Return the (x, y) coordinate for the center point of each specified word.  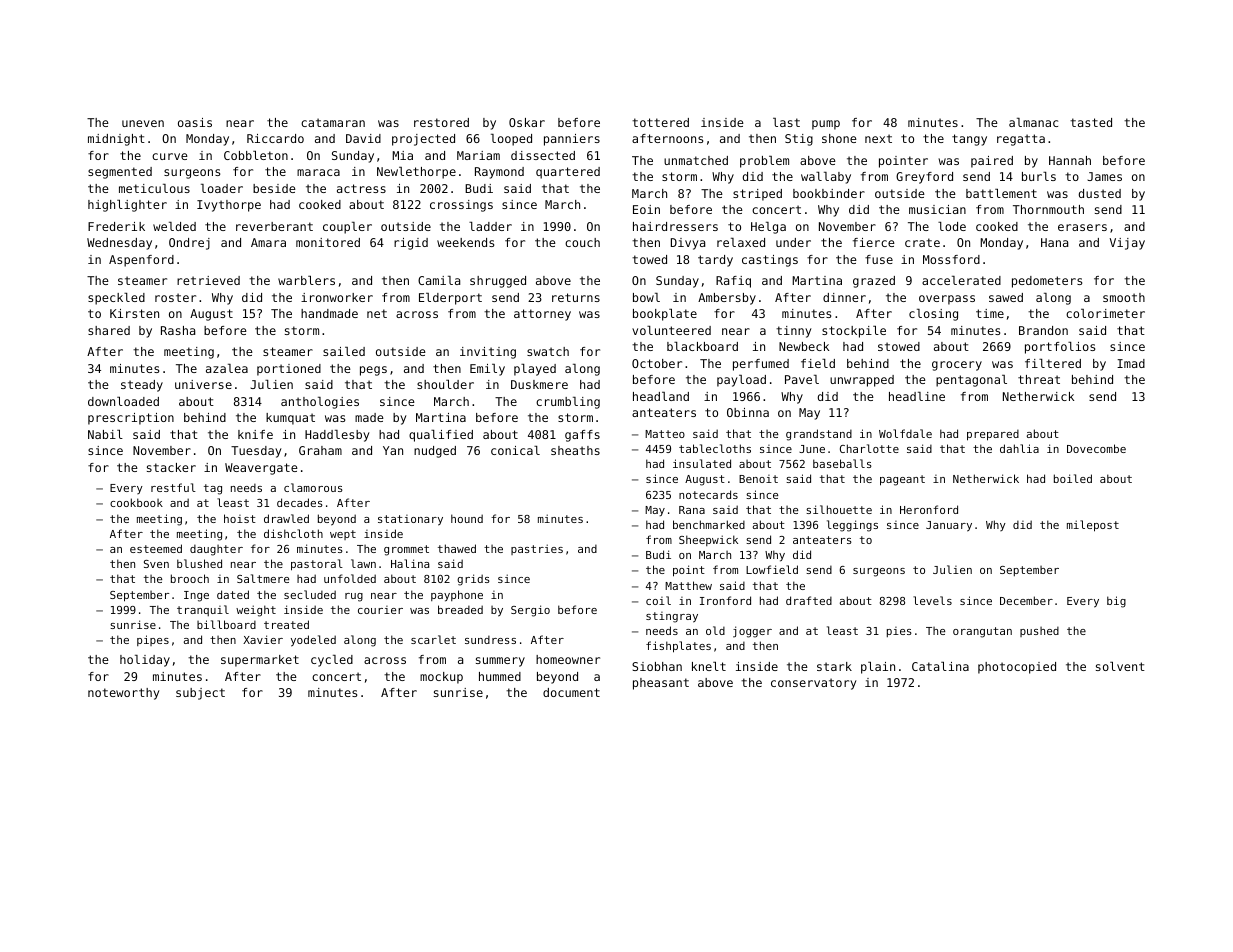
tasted (1091, 122)
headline (917, 396)
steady (142, 386)
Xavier (263, 639)
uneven (143, 123)
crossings (461, 206)
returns (576, 297)
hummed (500, 676)
